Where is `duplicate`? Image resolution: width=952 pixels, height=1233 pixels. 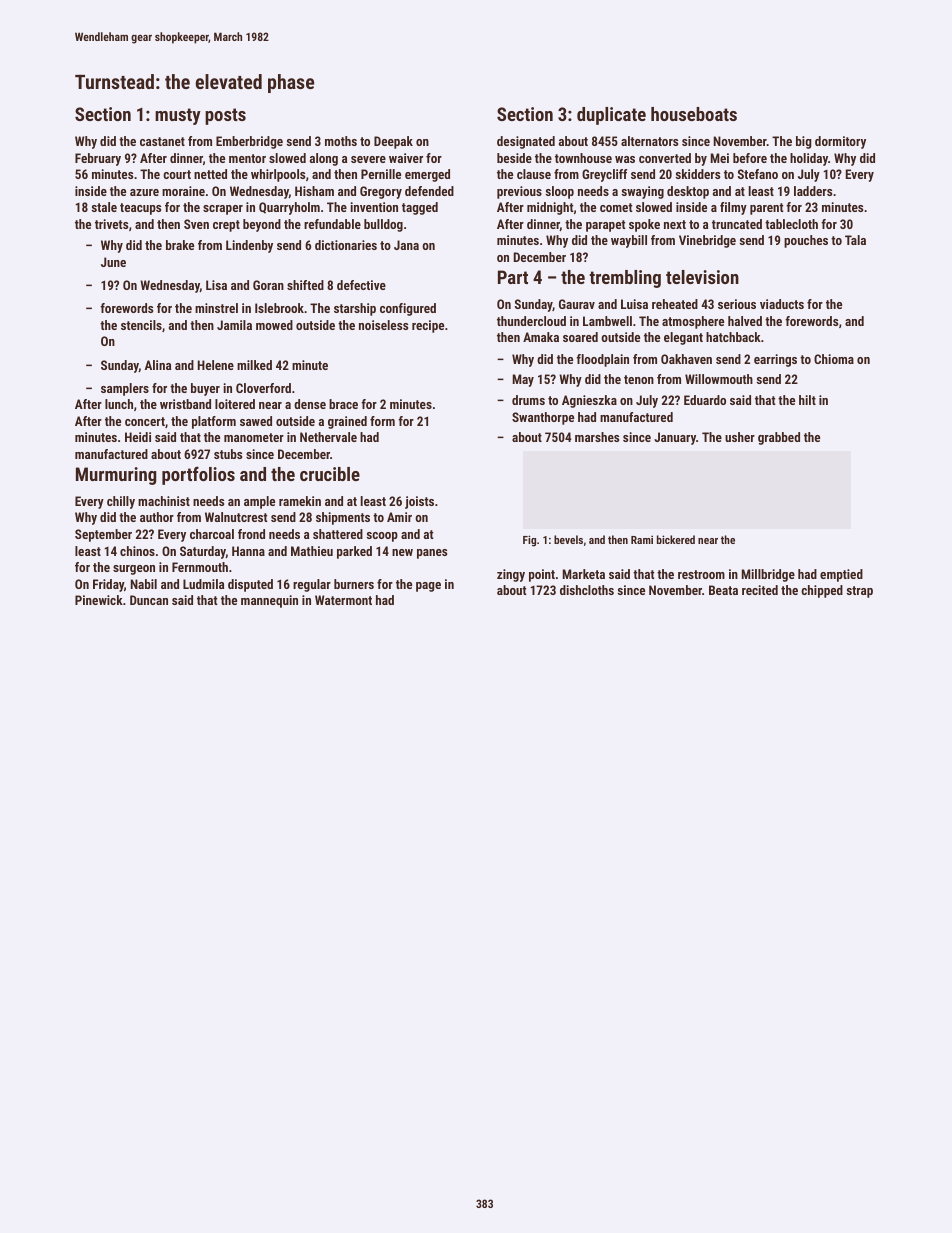
duplicate is located at coordinates (611, 116).
